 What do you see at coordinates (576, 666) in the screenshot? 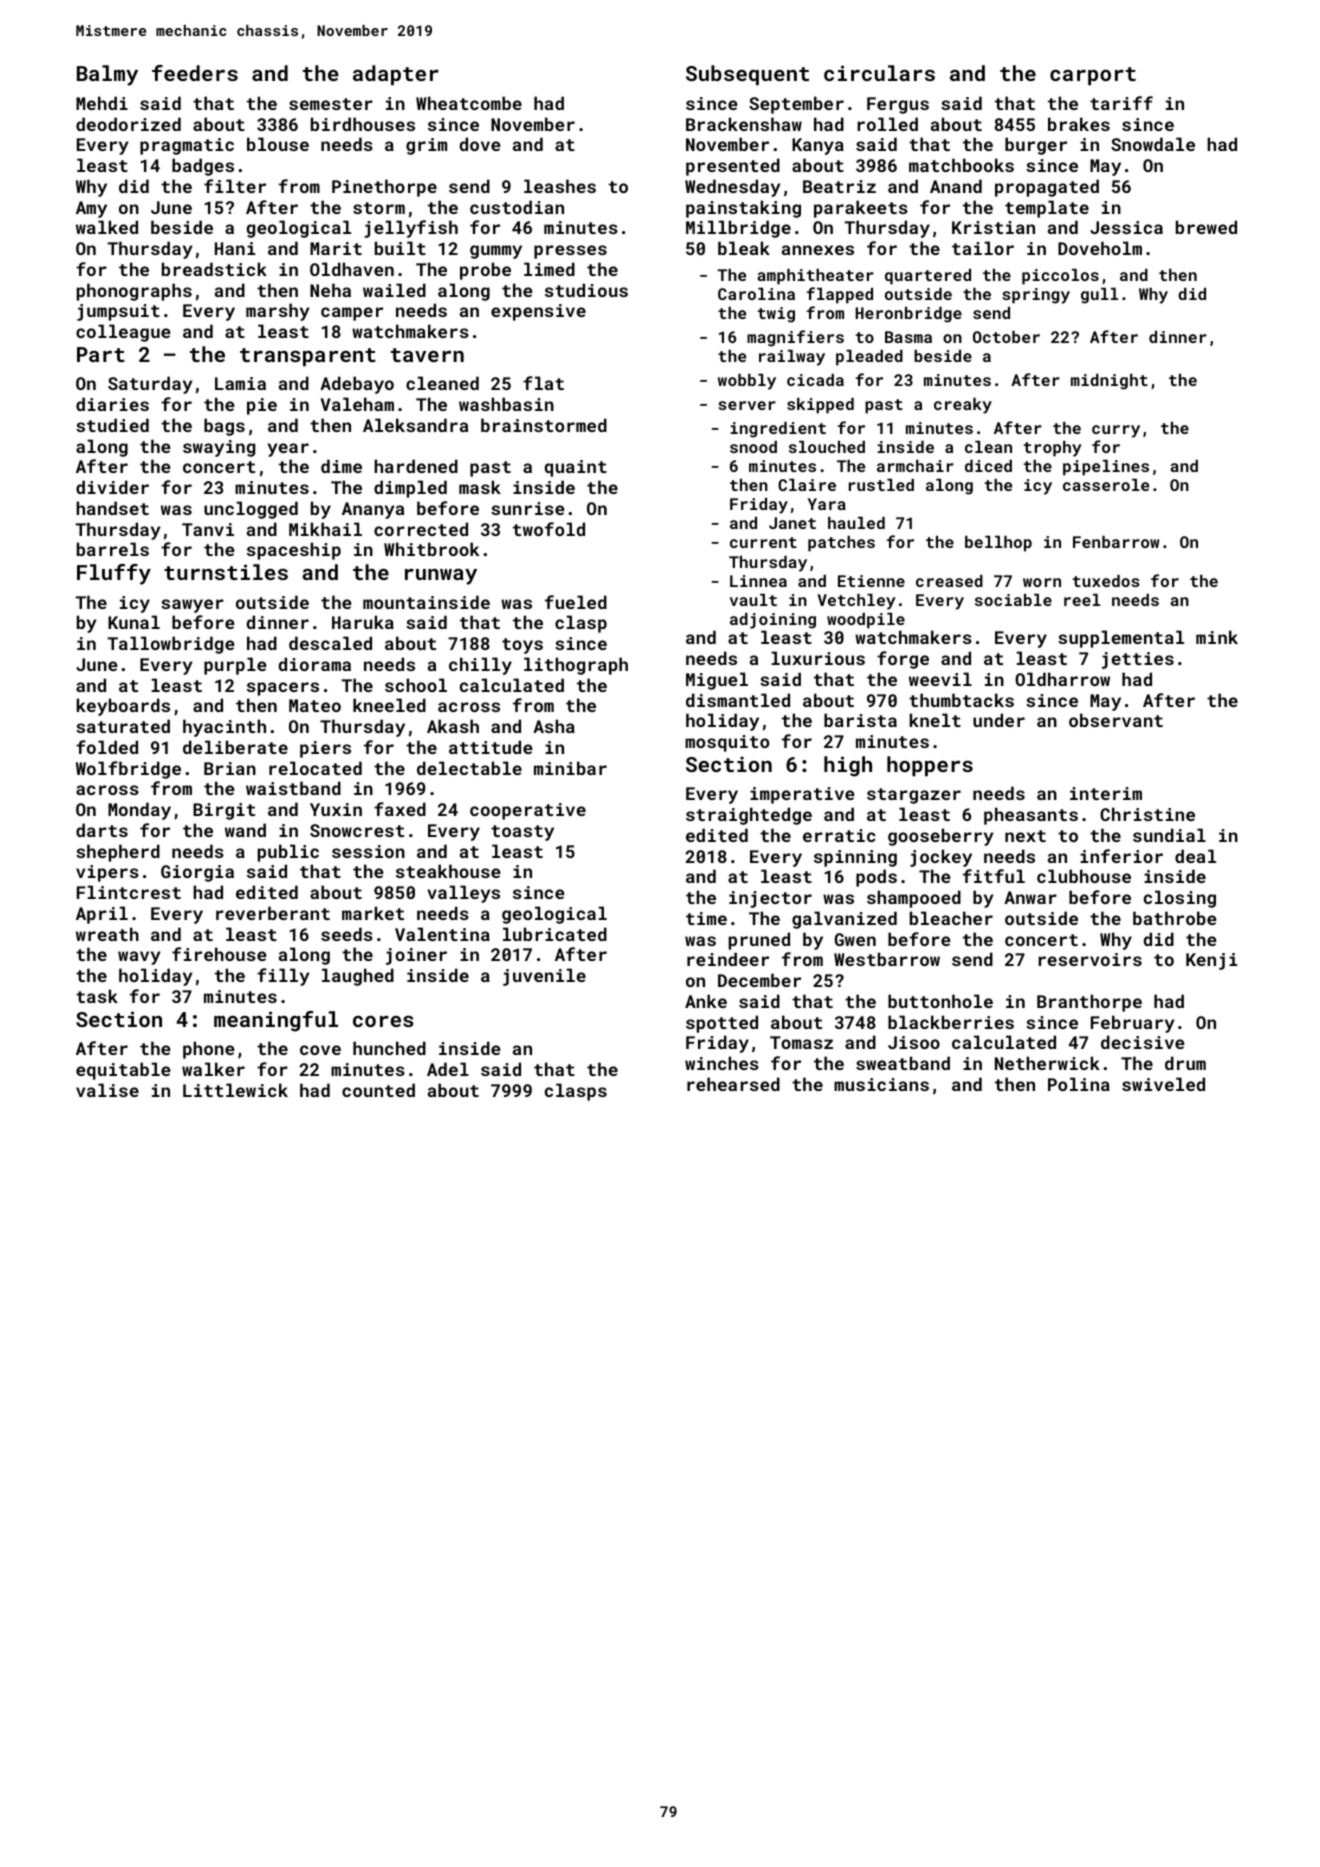
I see `lithograph` at bounding box center [576, 666].
